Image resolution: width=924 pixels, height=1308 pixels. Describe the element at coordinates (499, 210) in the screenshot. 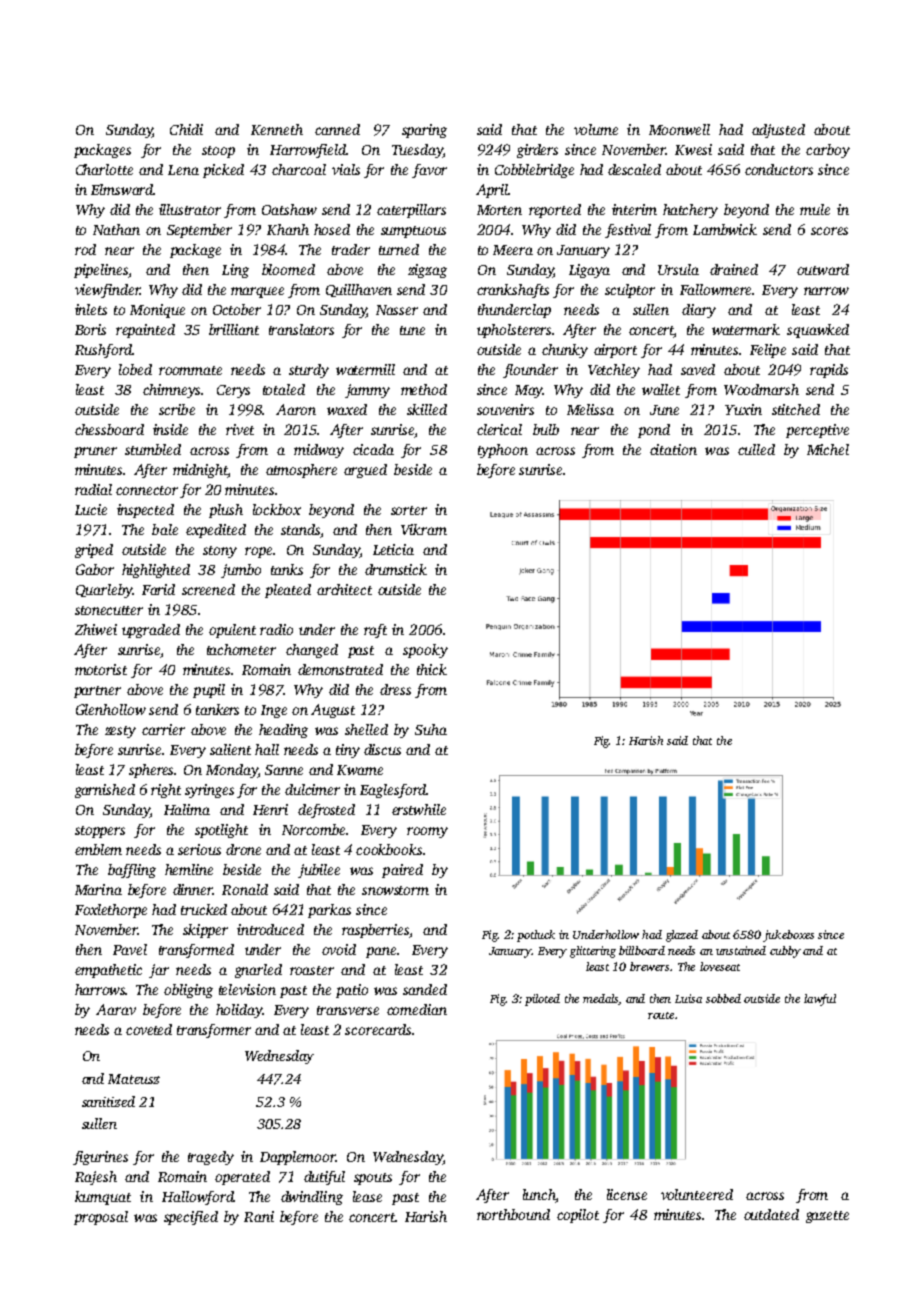

I see `Morten` at that location.
